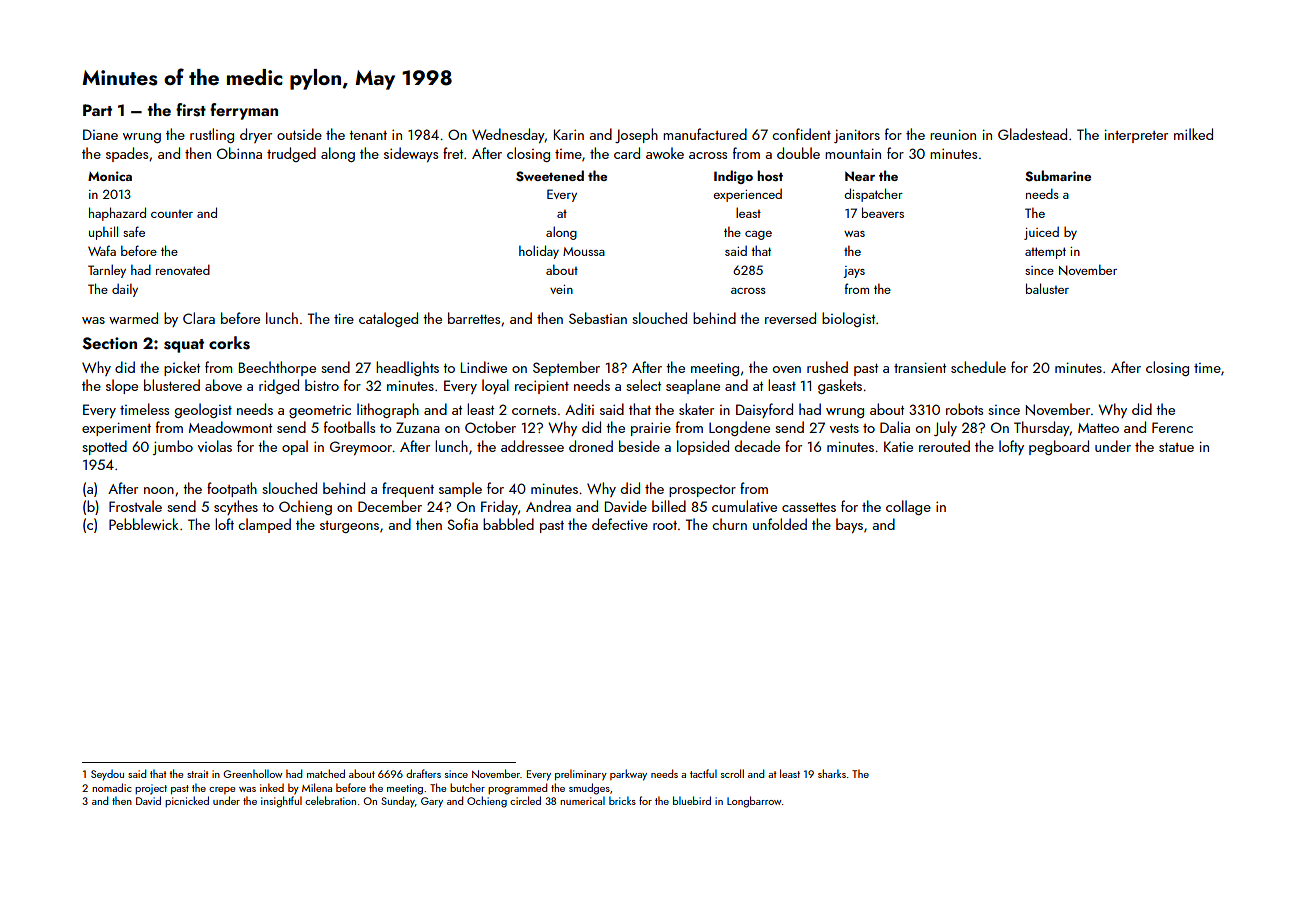  What do you see at coordinates (849, 525) in the page?
I see `bays` at bounding box center [849, 525].
